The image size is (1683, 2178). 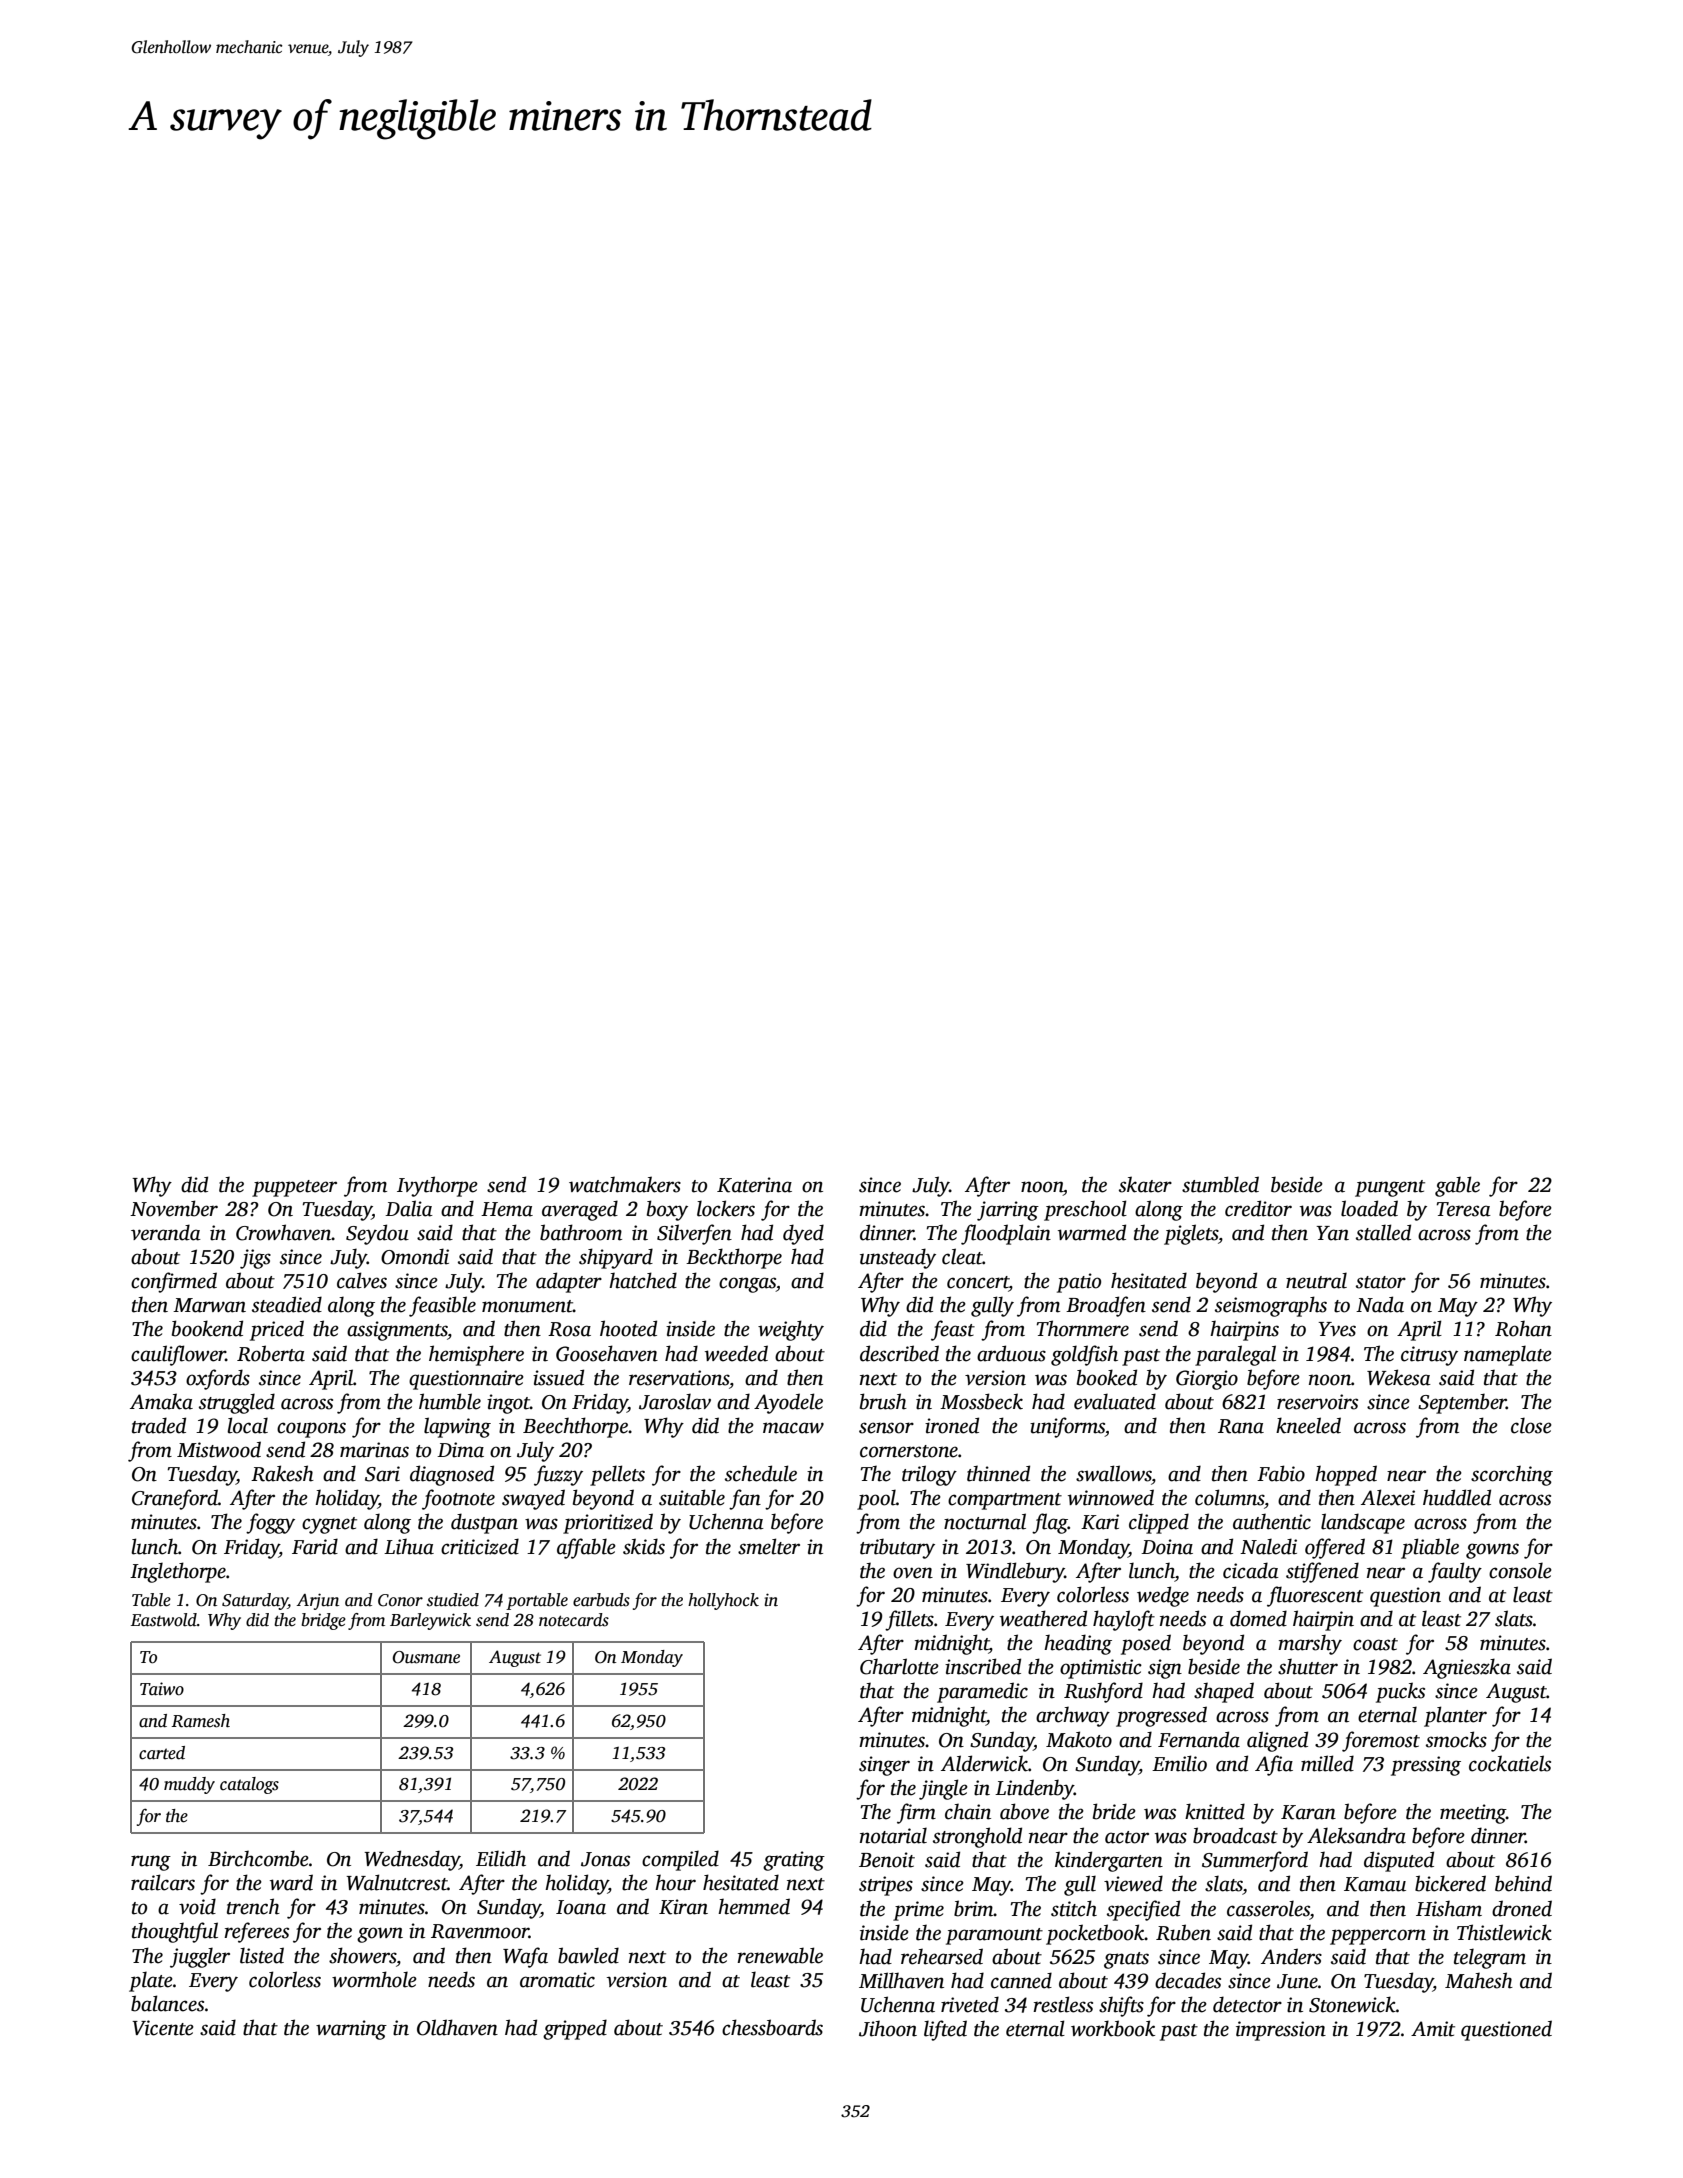 I want to click on coast, so click(x=1375, y=1644).
